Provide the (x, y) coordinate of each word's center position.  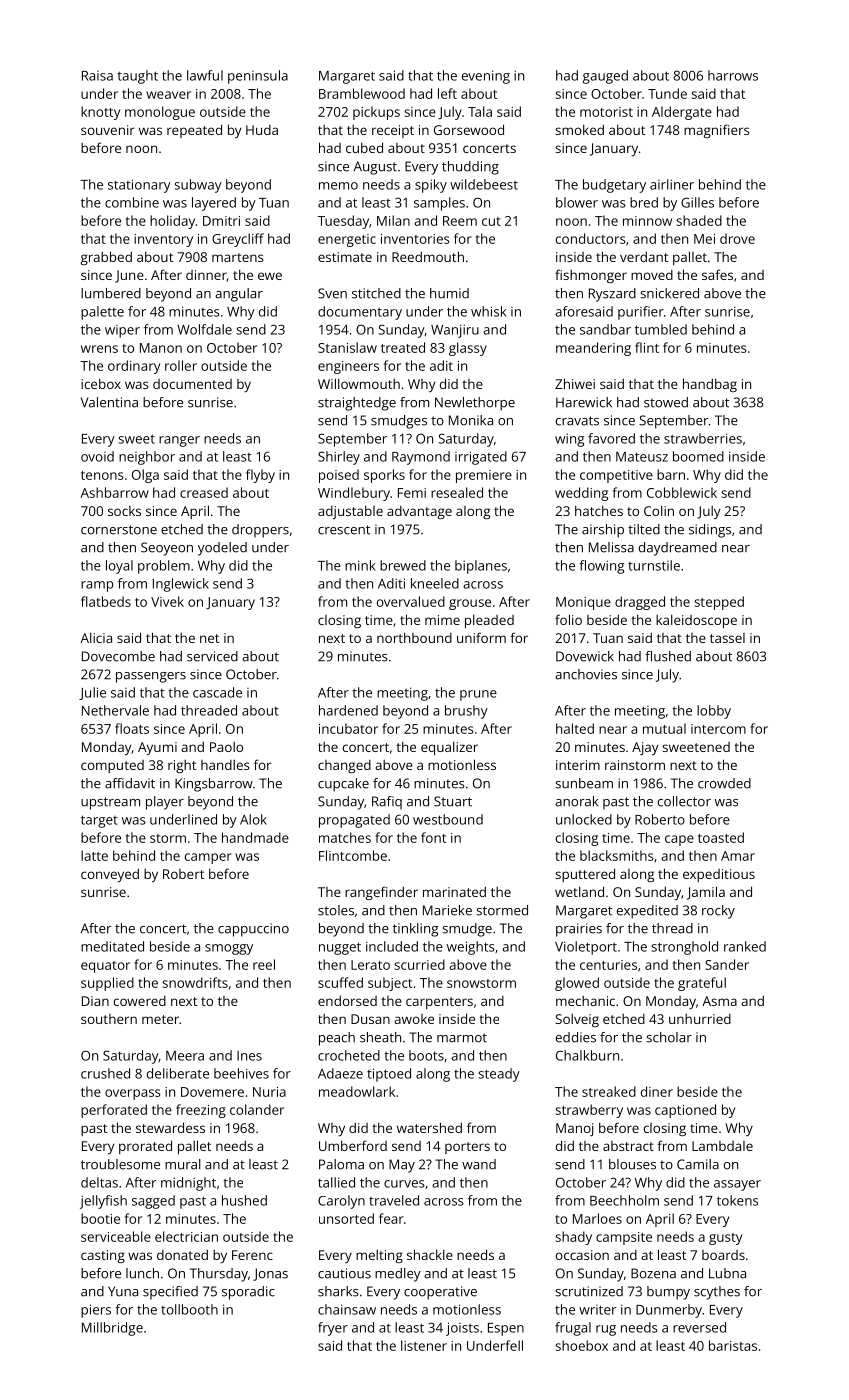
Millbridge (112, 1329)
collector (684, 801)
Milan (393, 220)
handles (225, 765)
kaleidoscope (696, 621)
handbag (710, 385)
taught (137, 77)
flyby (260, 476)
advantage (419, 512)
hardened (348, 710)
